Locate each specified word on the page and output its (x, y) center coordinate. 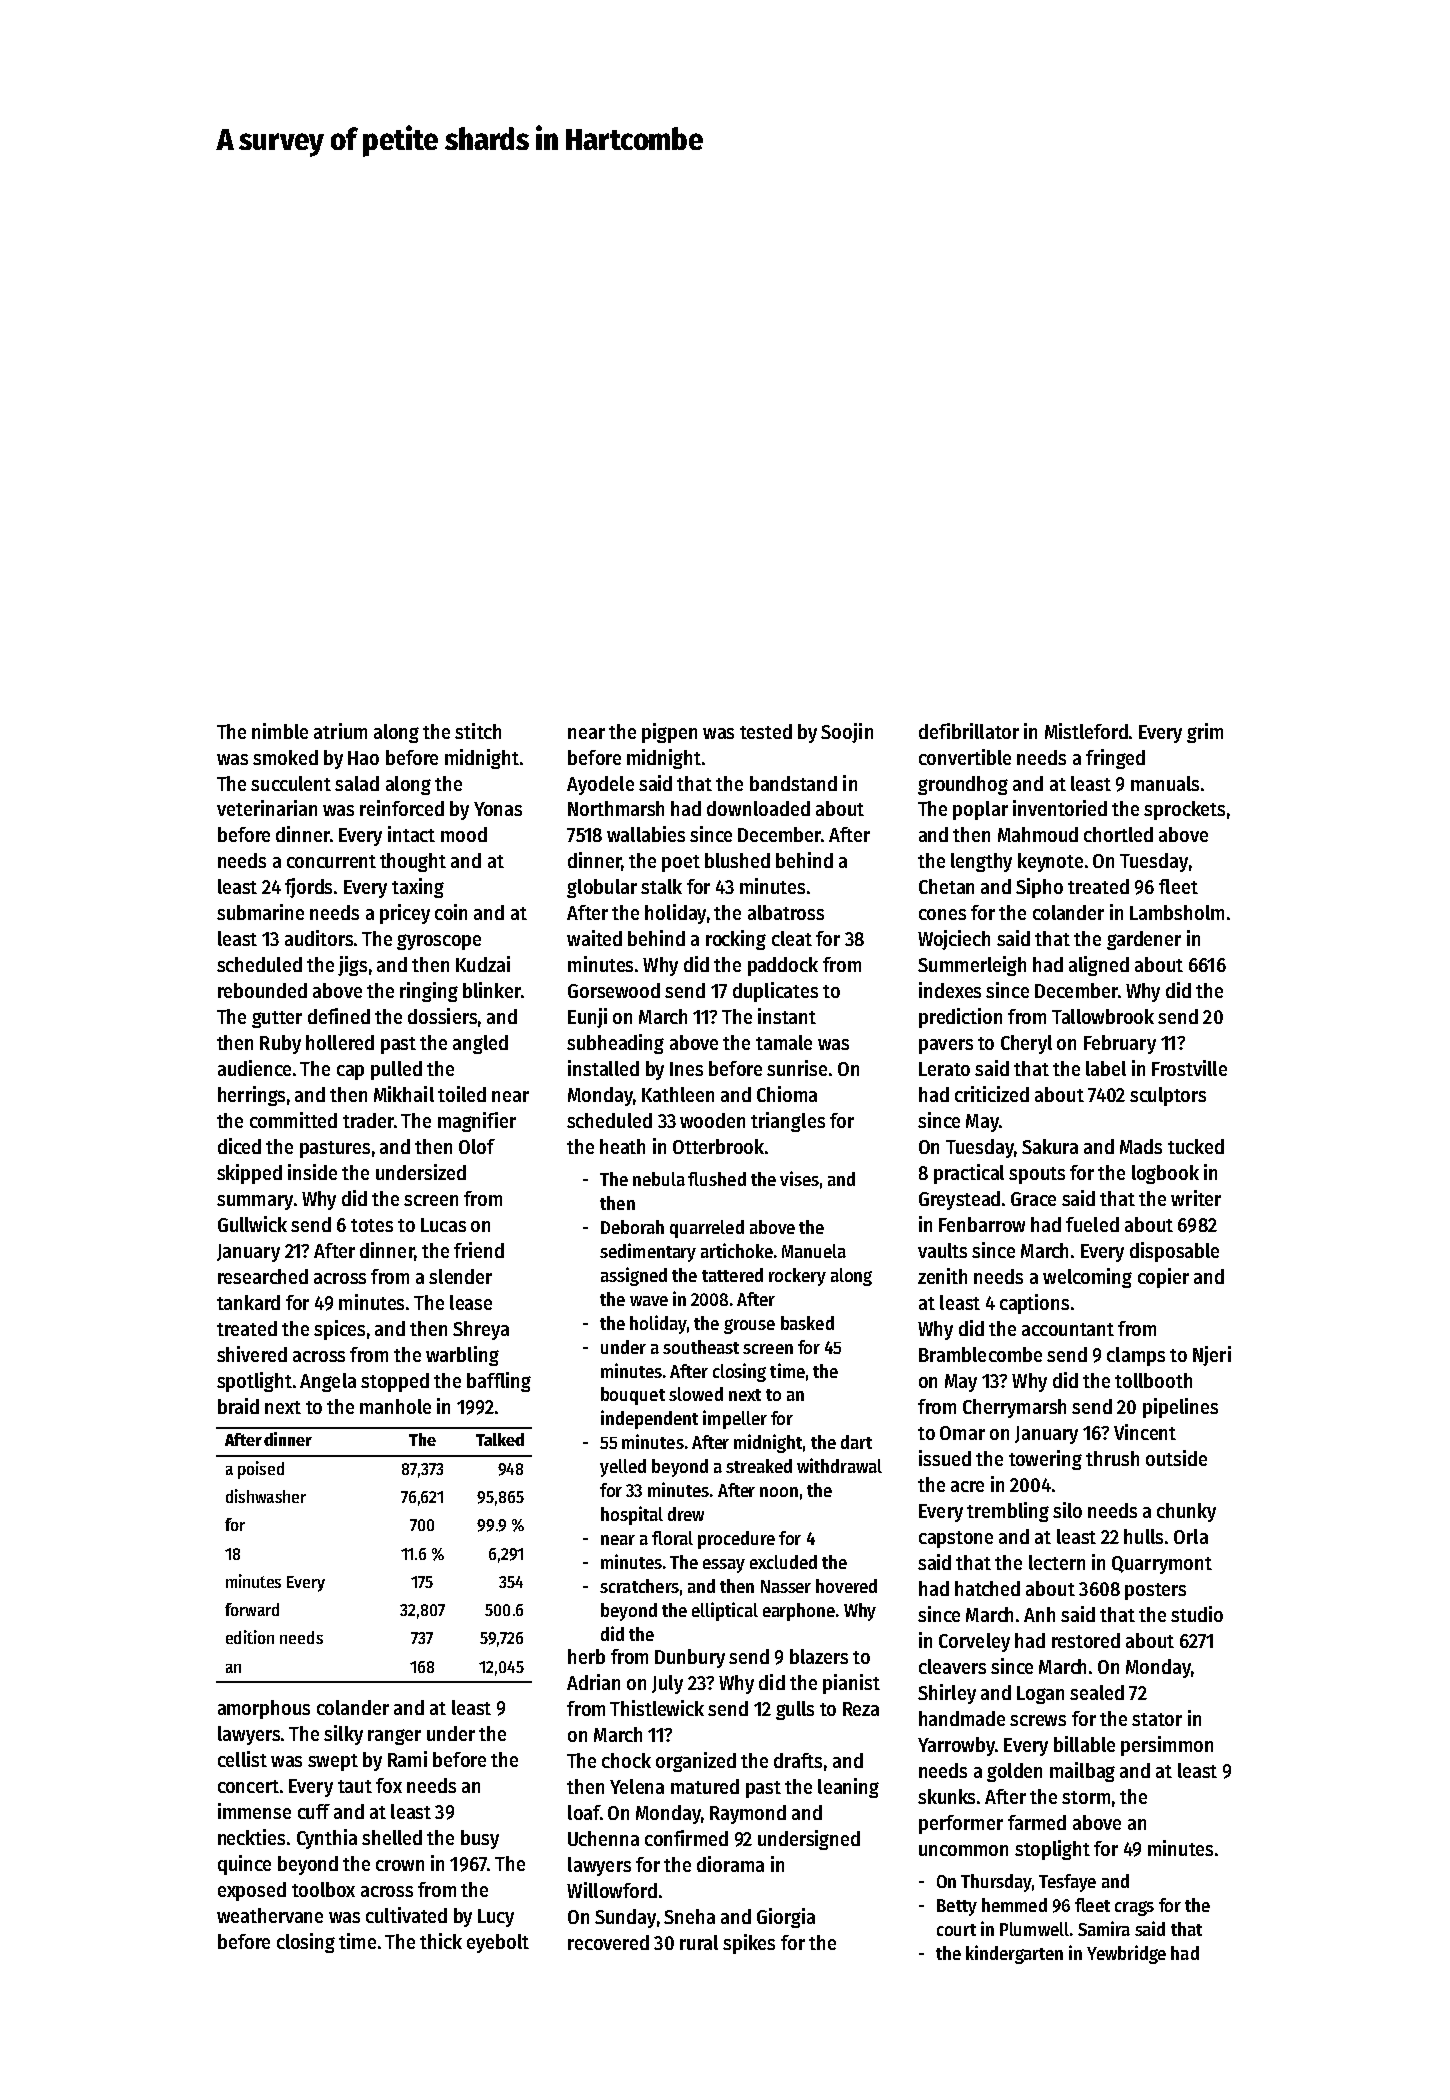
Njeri (1212, 1356)
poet (681, 863)
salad (357, 783)
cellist (242, 1759)
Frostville (1189, 1068)
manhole (395, 1406)
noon (779, 1492)
